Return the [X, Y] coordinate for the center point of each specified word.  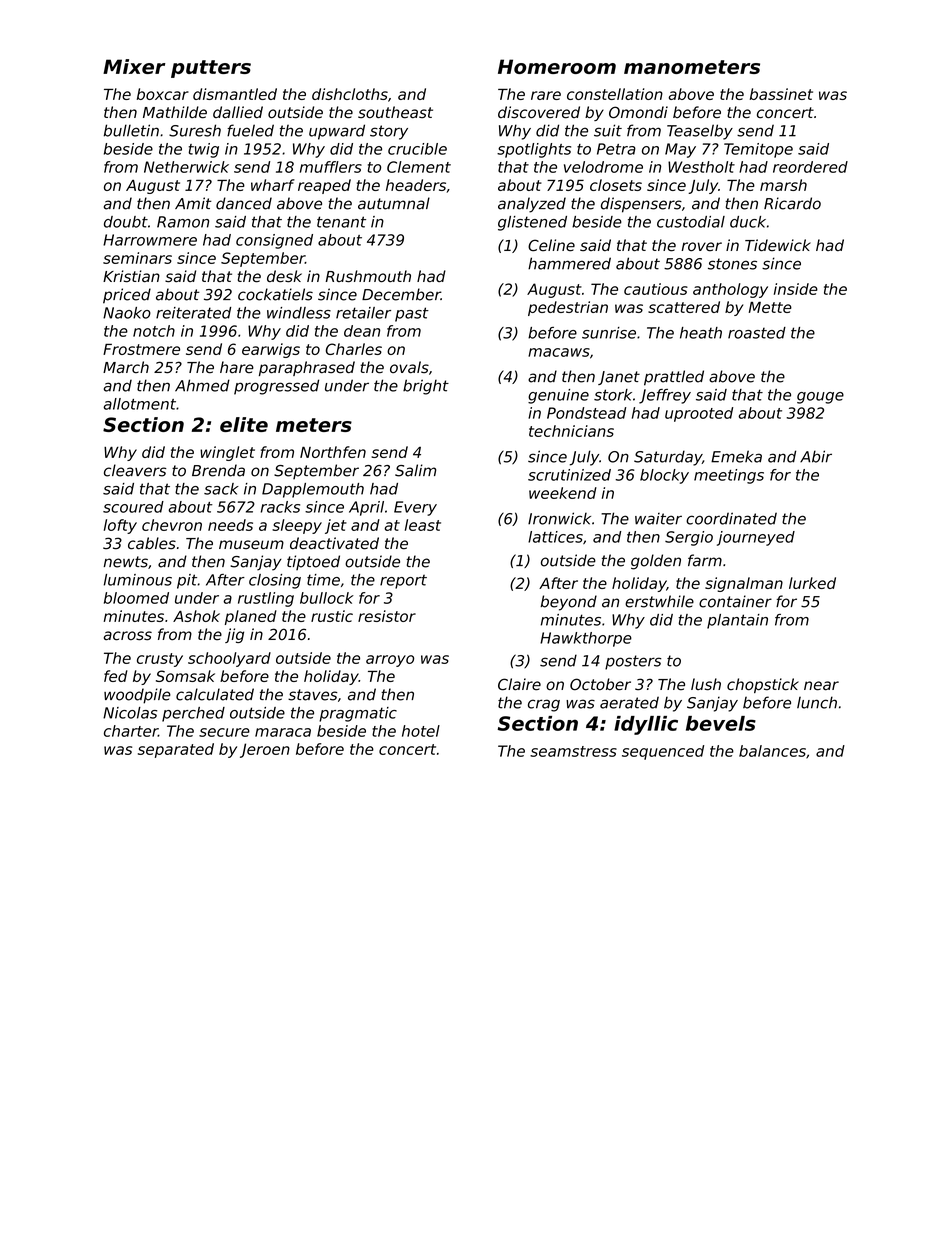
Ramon [183, 222]
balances [772, 751]
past [412, 314]
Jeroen [265, 750]
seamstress [573, 751]
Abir [816, 456]
